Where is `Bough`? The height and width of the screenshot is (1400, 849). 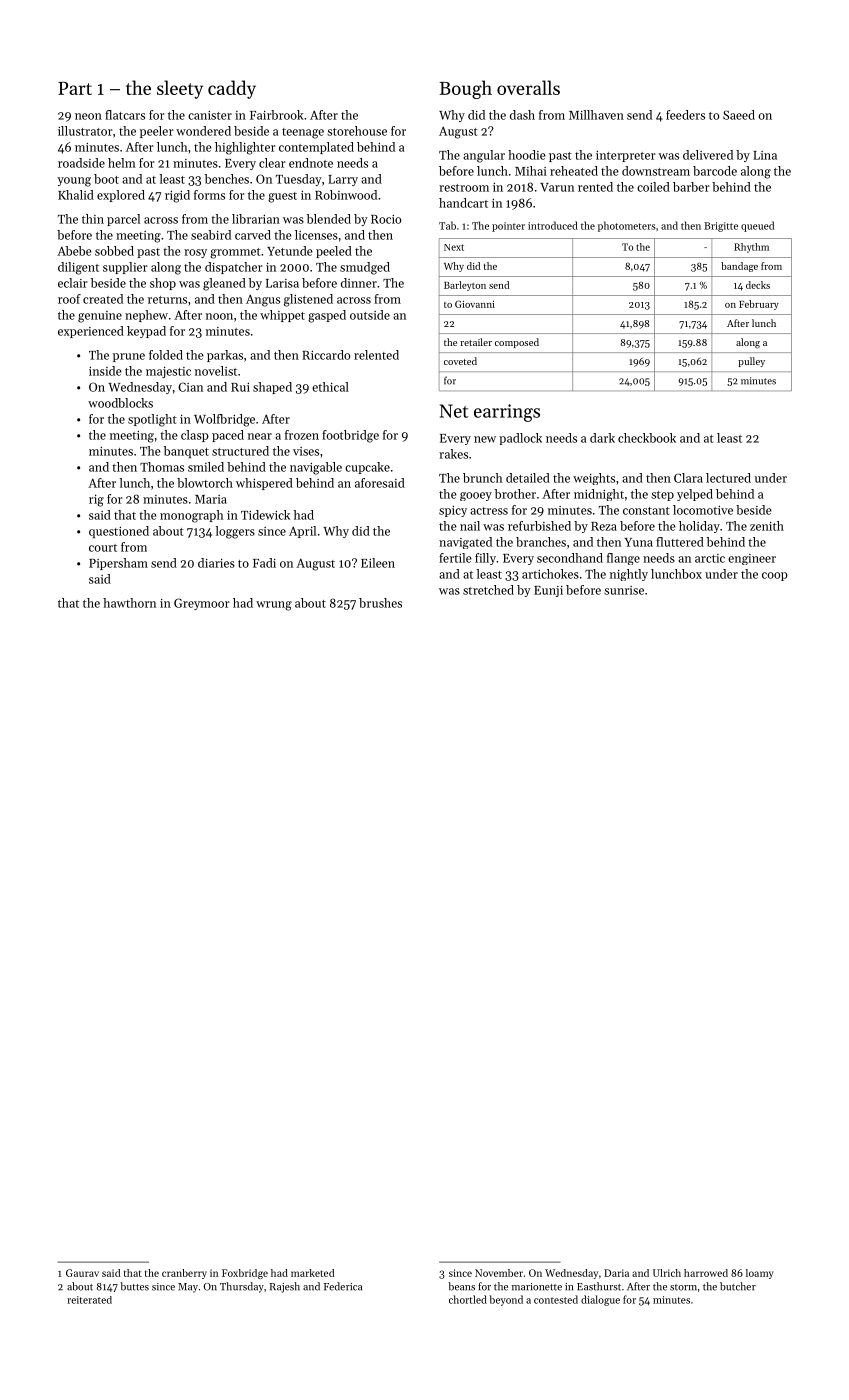
Bough is located at coordinates (465, 89).
